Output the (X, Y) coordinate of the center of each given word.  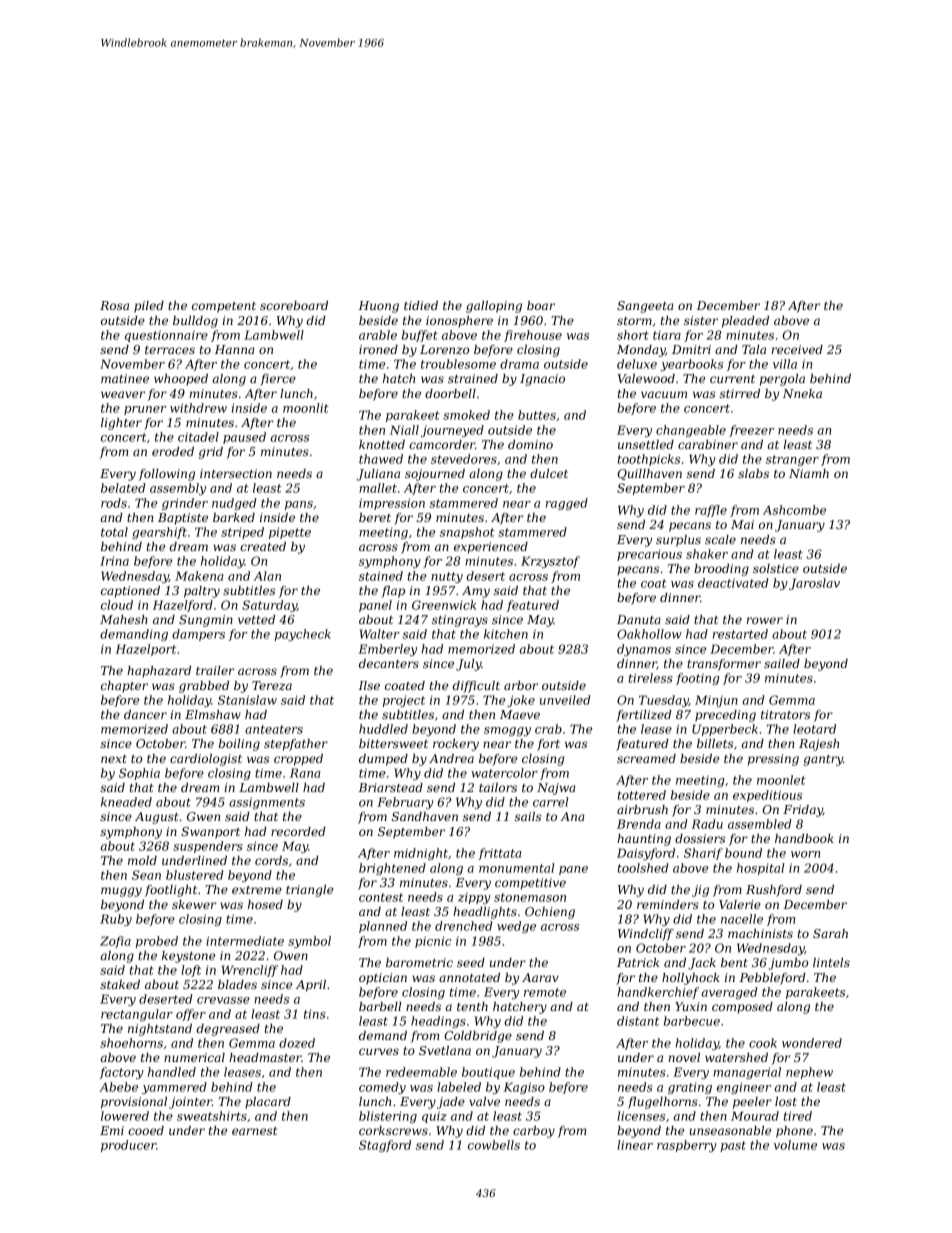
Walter (380, 634)
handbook (804, 838)
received (797, 349)
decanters (389, 663)
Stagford (385, 1146)
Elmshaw (213, 714)
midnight (421, 854)
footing (698, 679)
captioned (130, 592)
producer (128, 1146)
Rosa (114, 305)
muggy (121, 892)
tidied (421, 305)
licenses (641, 1116)
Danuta (639, 619)
